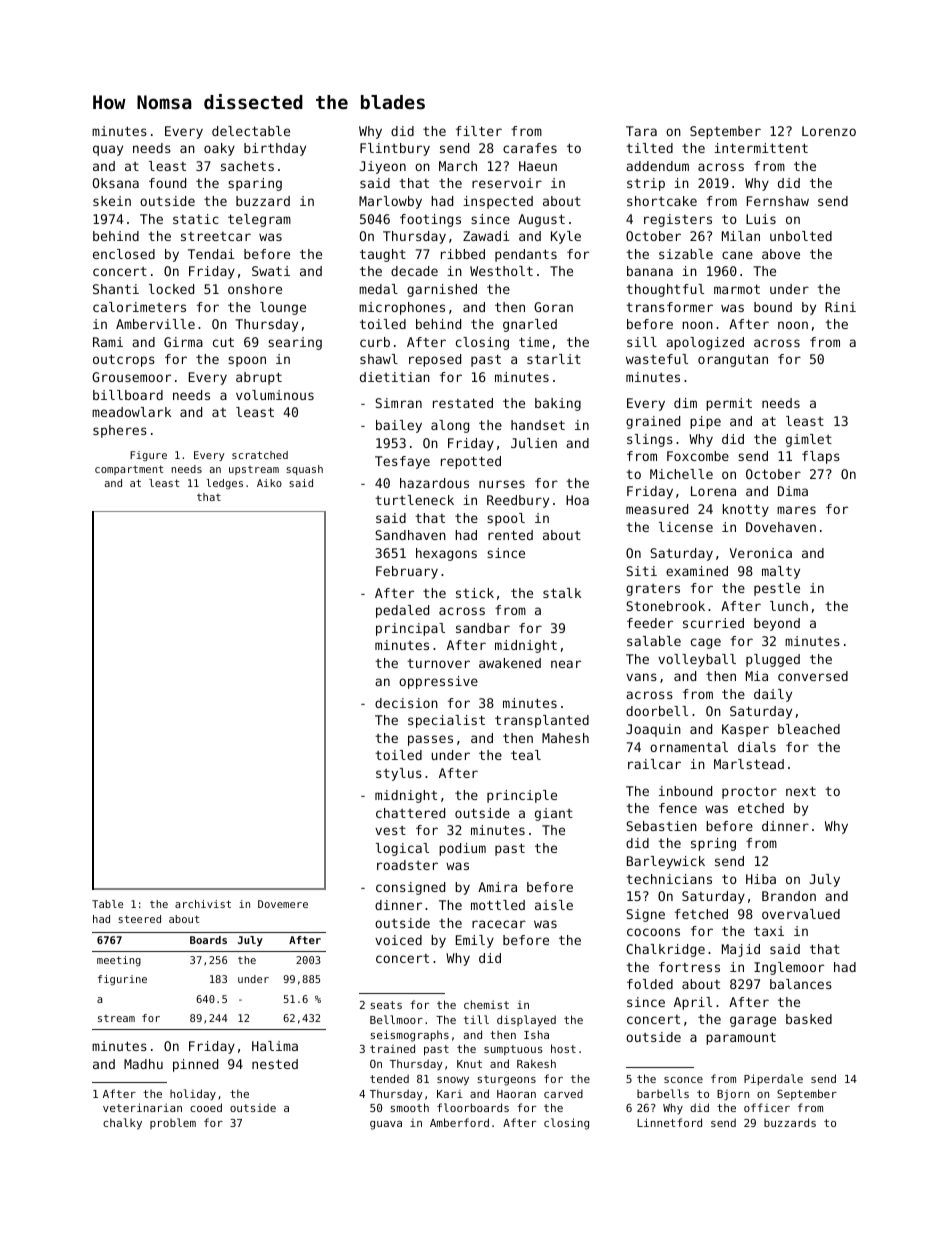  What do you see at coordinates (641, 571) in the image?
I see `Siti` at bounding box center [641, 571].
